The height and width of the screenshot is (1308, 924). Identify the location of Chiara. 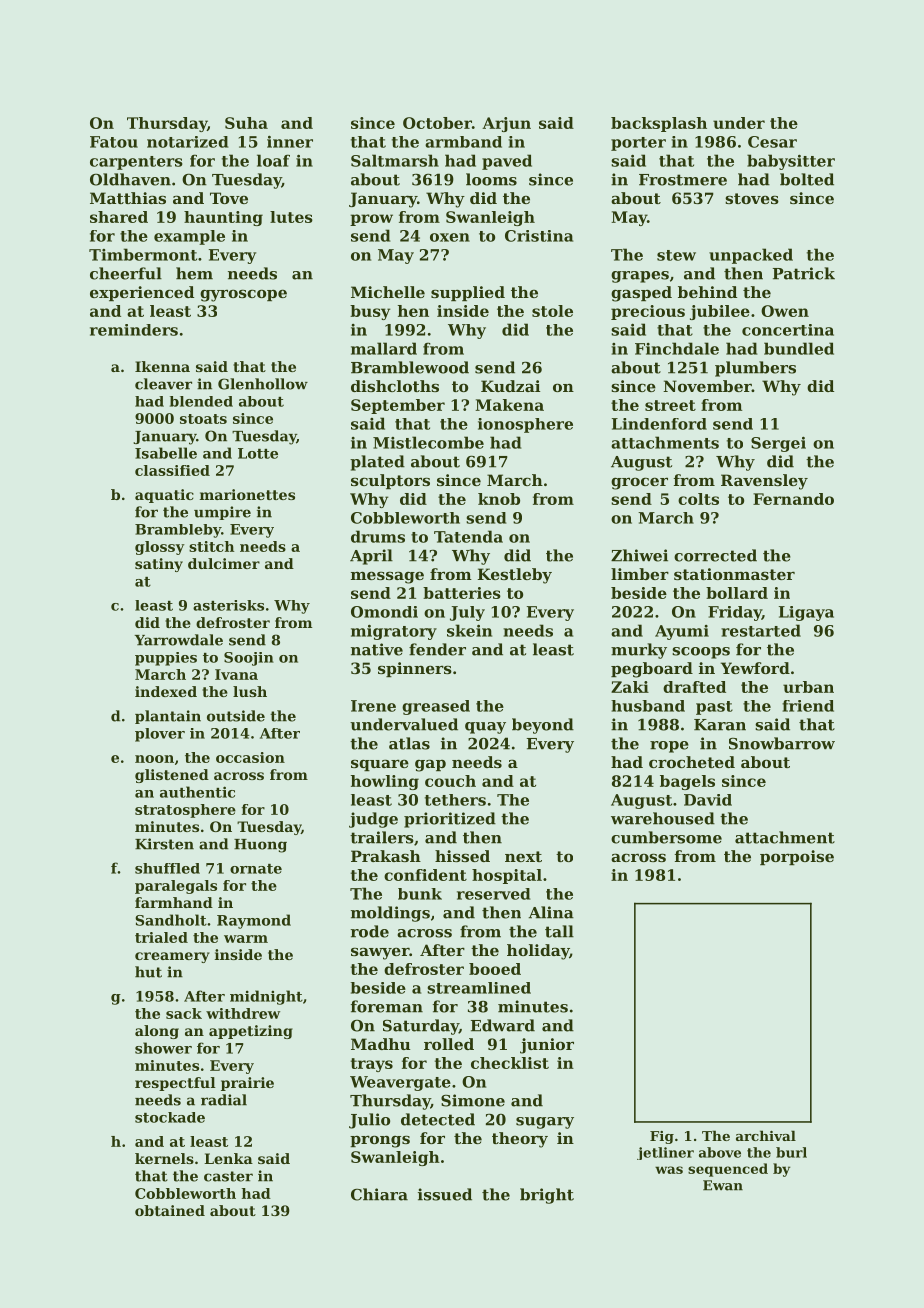
(379, 1194).
